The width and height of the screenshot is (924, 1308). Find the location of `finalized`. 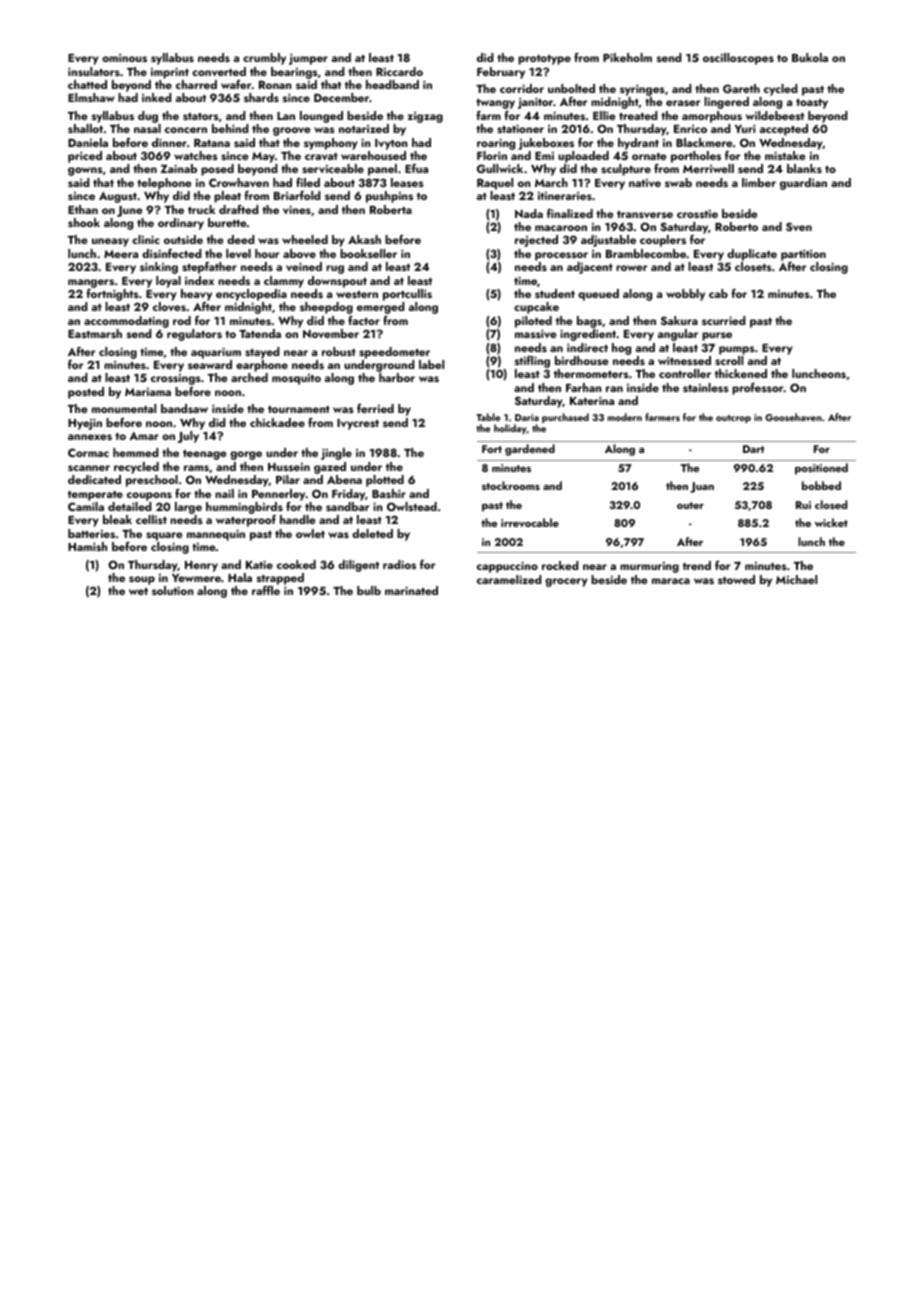

finalized is located at coordinates (570, 213).
